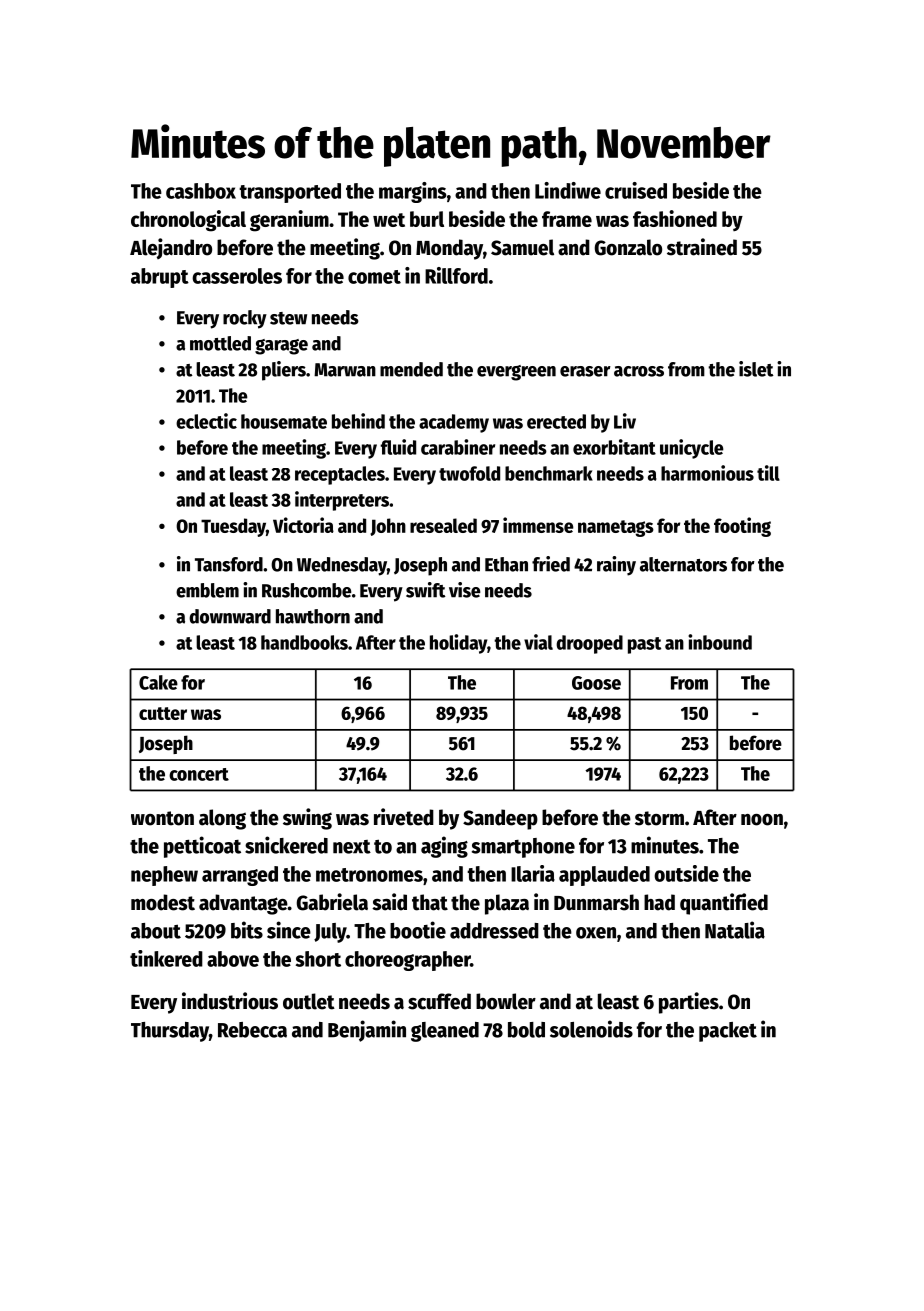 This screenshot has height=1311, width=924. I want to click on about, so click(156, 931).
